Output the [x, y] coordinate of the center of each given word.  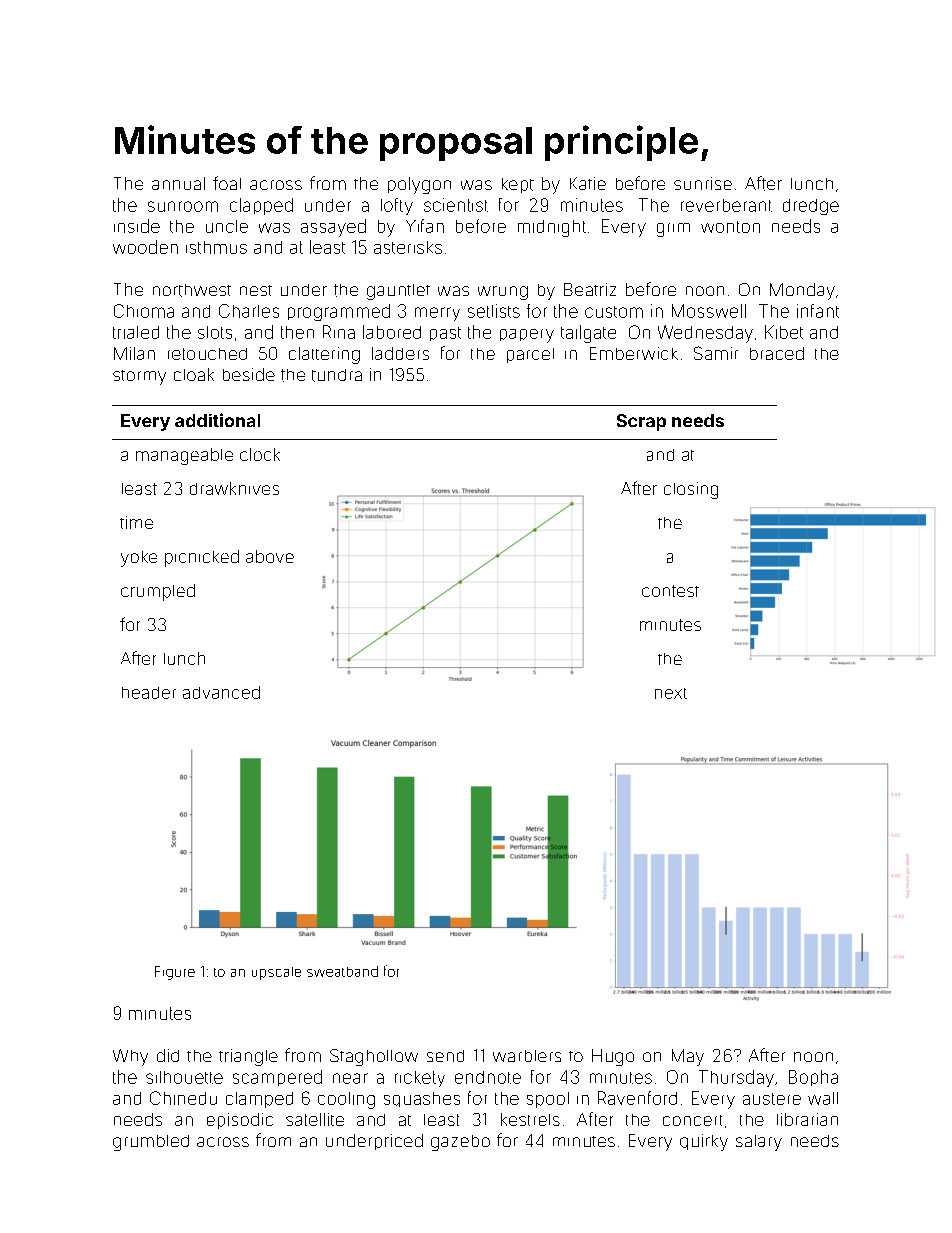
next [671, 693]
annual [178, 183]
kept [518, 185]
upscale [276, 973]
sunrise [703, 183]
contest [670, 591]
